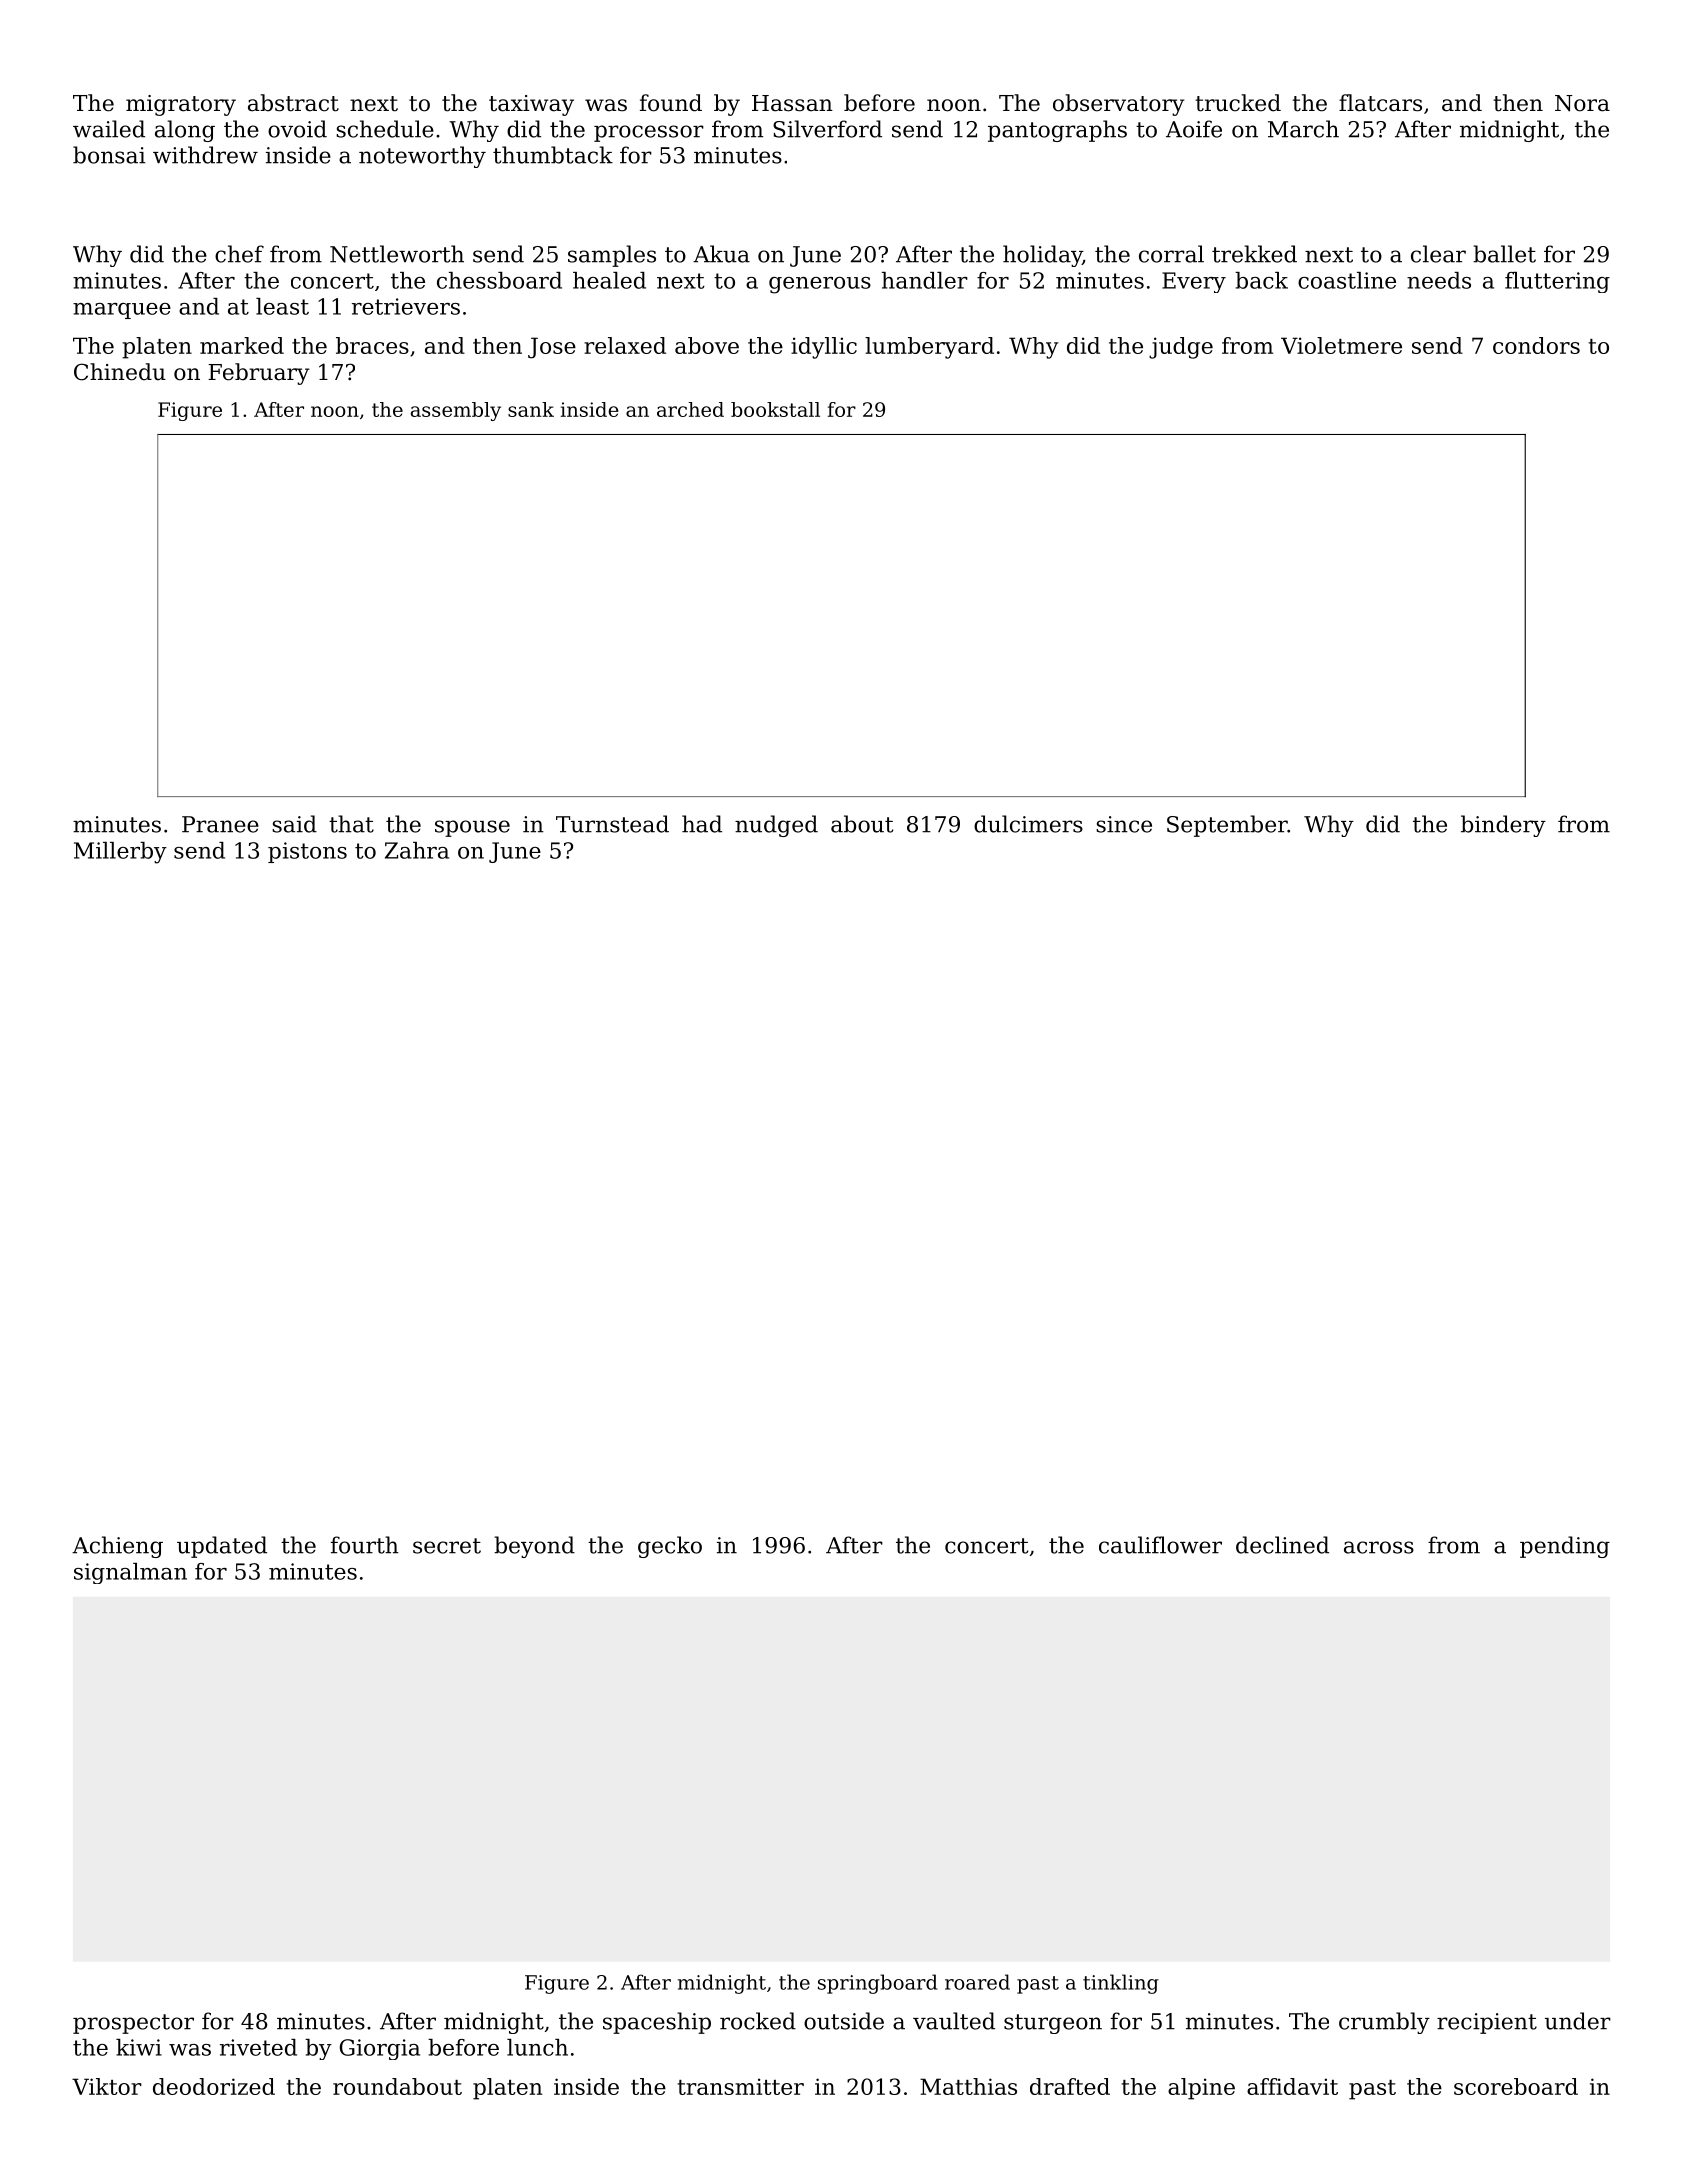  I want to click on transmitter, so click(741, 2086).
